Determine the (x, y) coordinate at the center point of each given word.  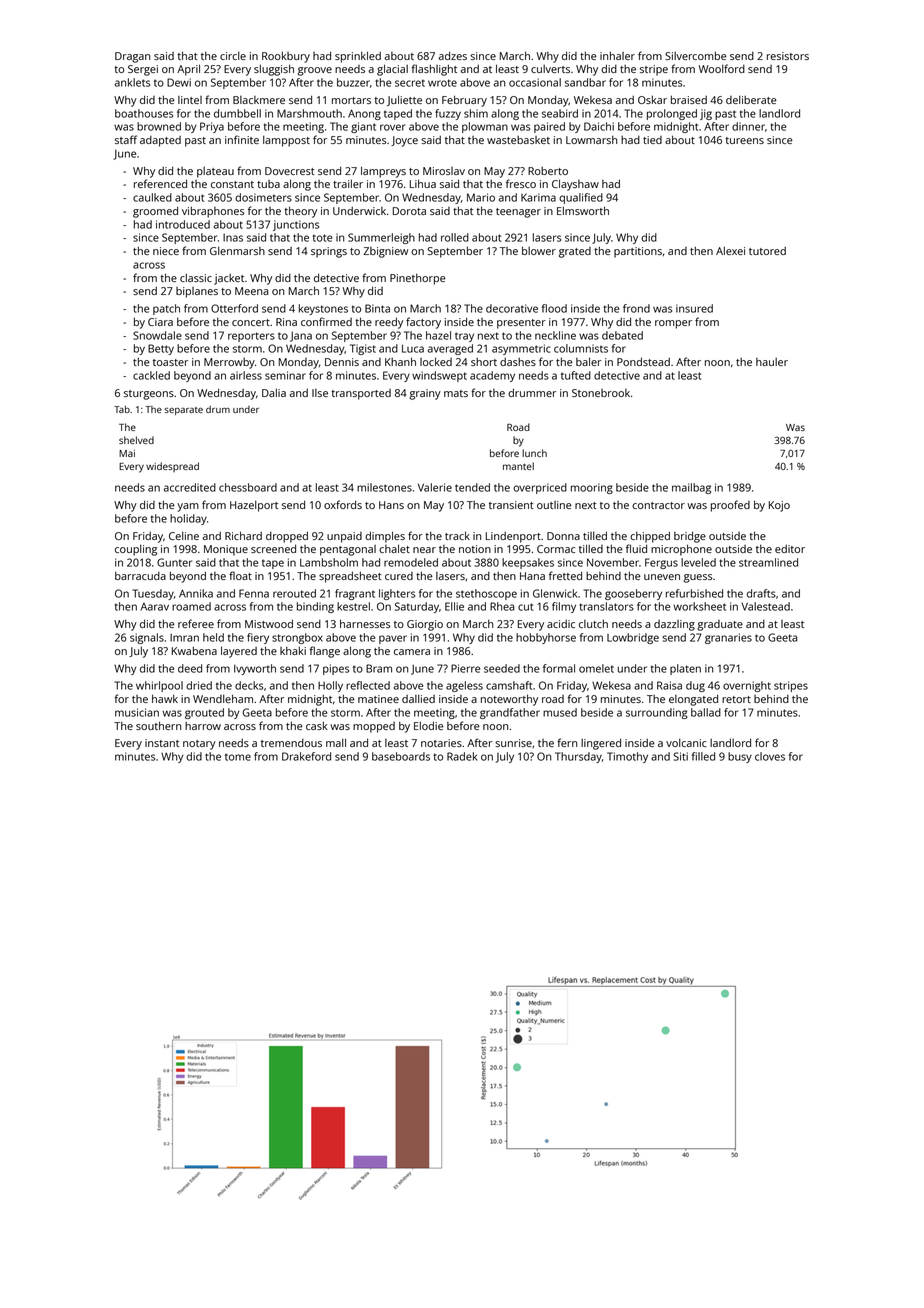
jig (706, 114)
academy (492, 376)
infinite (242, 139)
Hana (532, 576)
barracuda (140, 575)
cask (317, 725)
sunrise (513, 743)
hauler (772, 362)
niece (166, 251)
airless (246, 375)
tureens (744, 140)
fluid (636, 548)
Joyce (404, 141)
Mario (481, 197)
